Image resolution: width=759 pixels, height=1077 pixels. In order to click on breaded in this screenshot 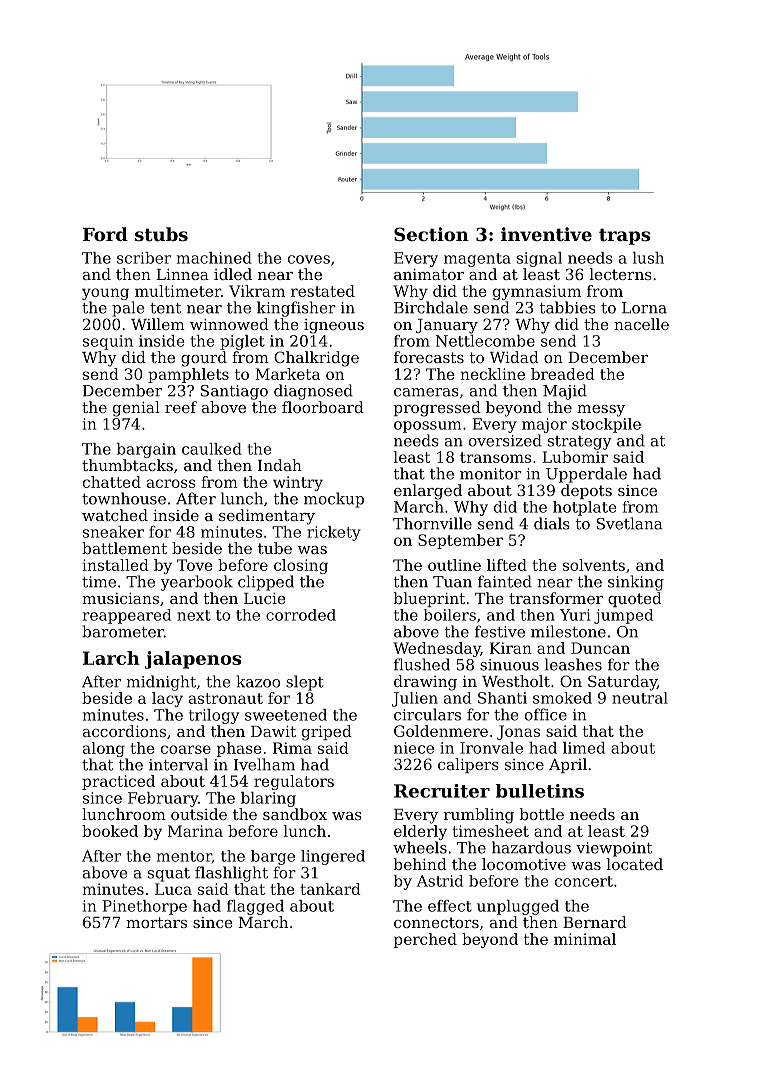, I will do `click(563, 374)`.
